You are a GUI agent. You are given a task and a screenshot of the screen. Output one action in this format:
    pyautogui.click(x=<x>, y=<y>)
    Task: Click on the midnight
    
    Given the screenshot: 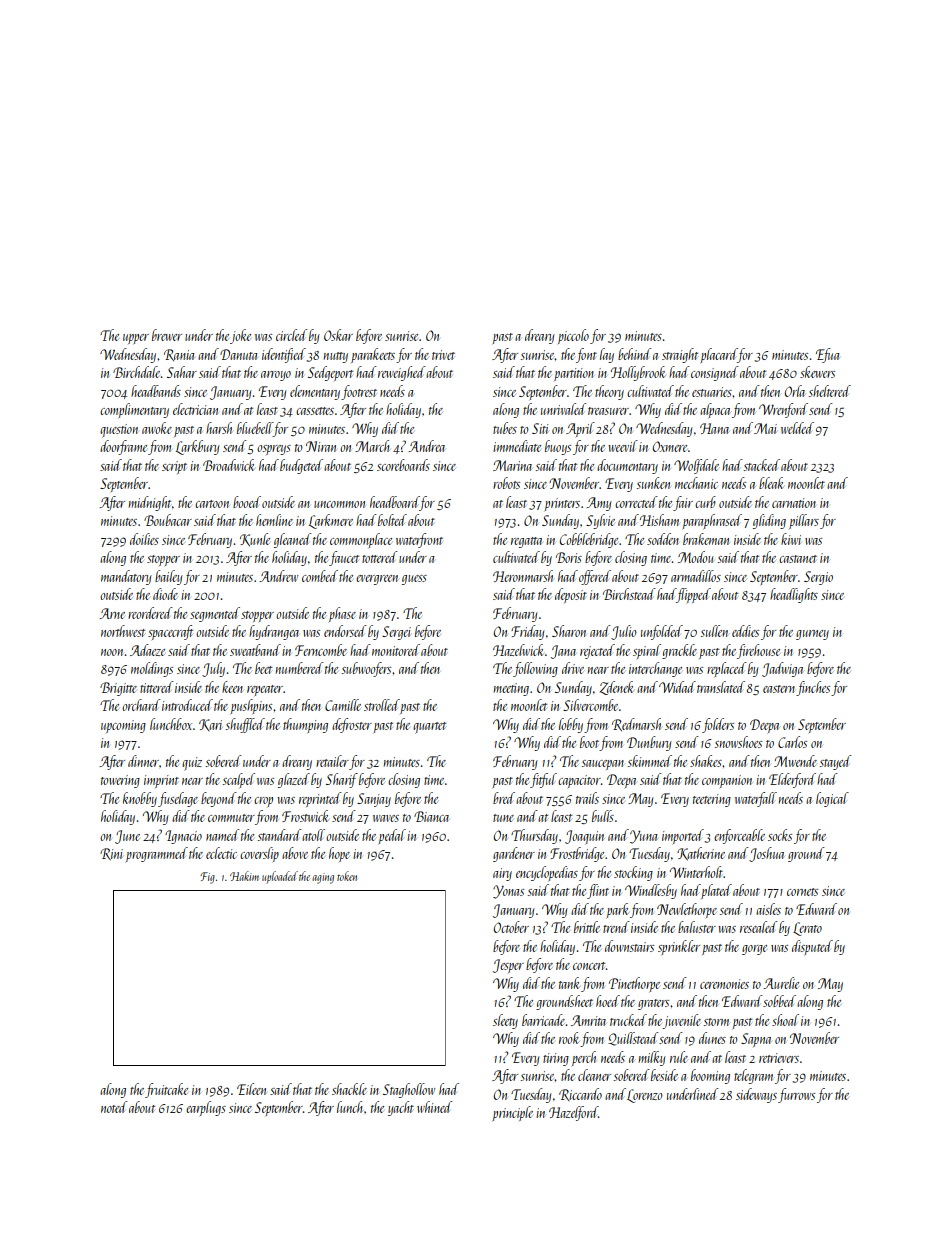 What is the action you would take?
    pyautogui.click(x=150, y=503)
